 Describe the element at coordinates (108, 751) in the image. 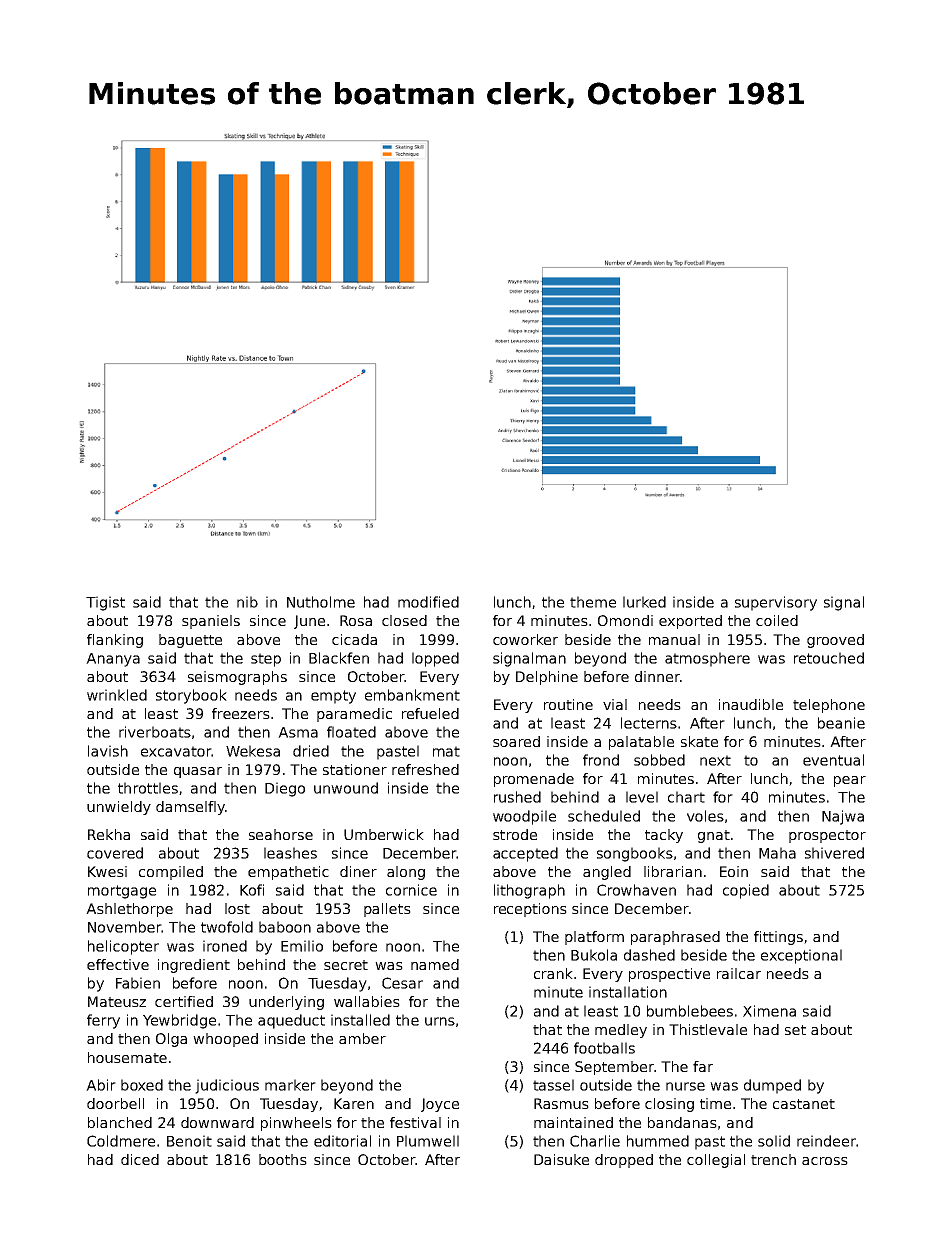

I see `lavish` at that location.
